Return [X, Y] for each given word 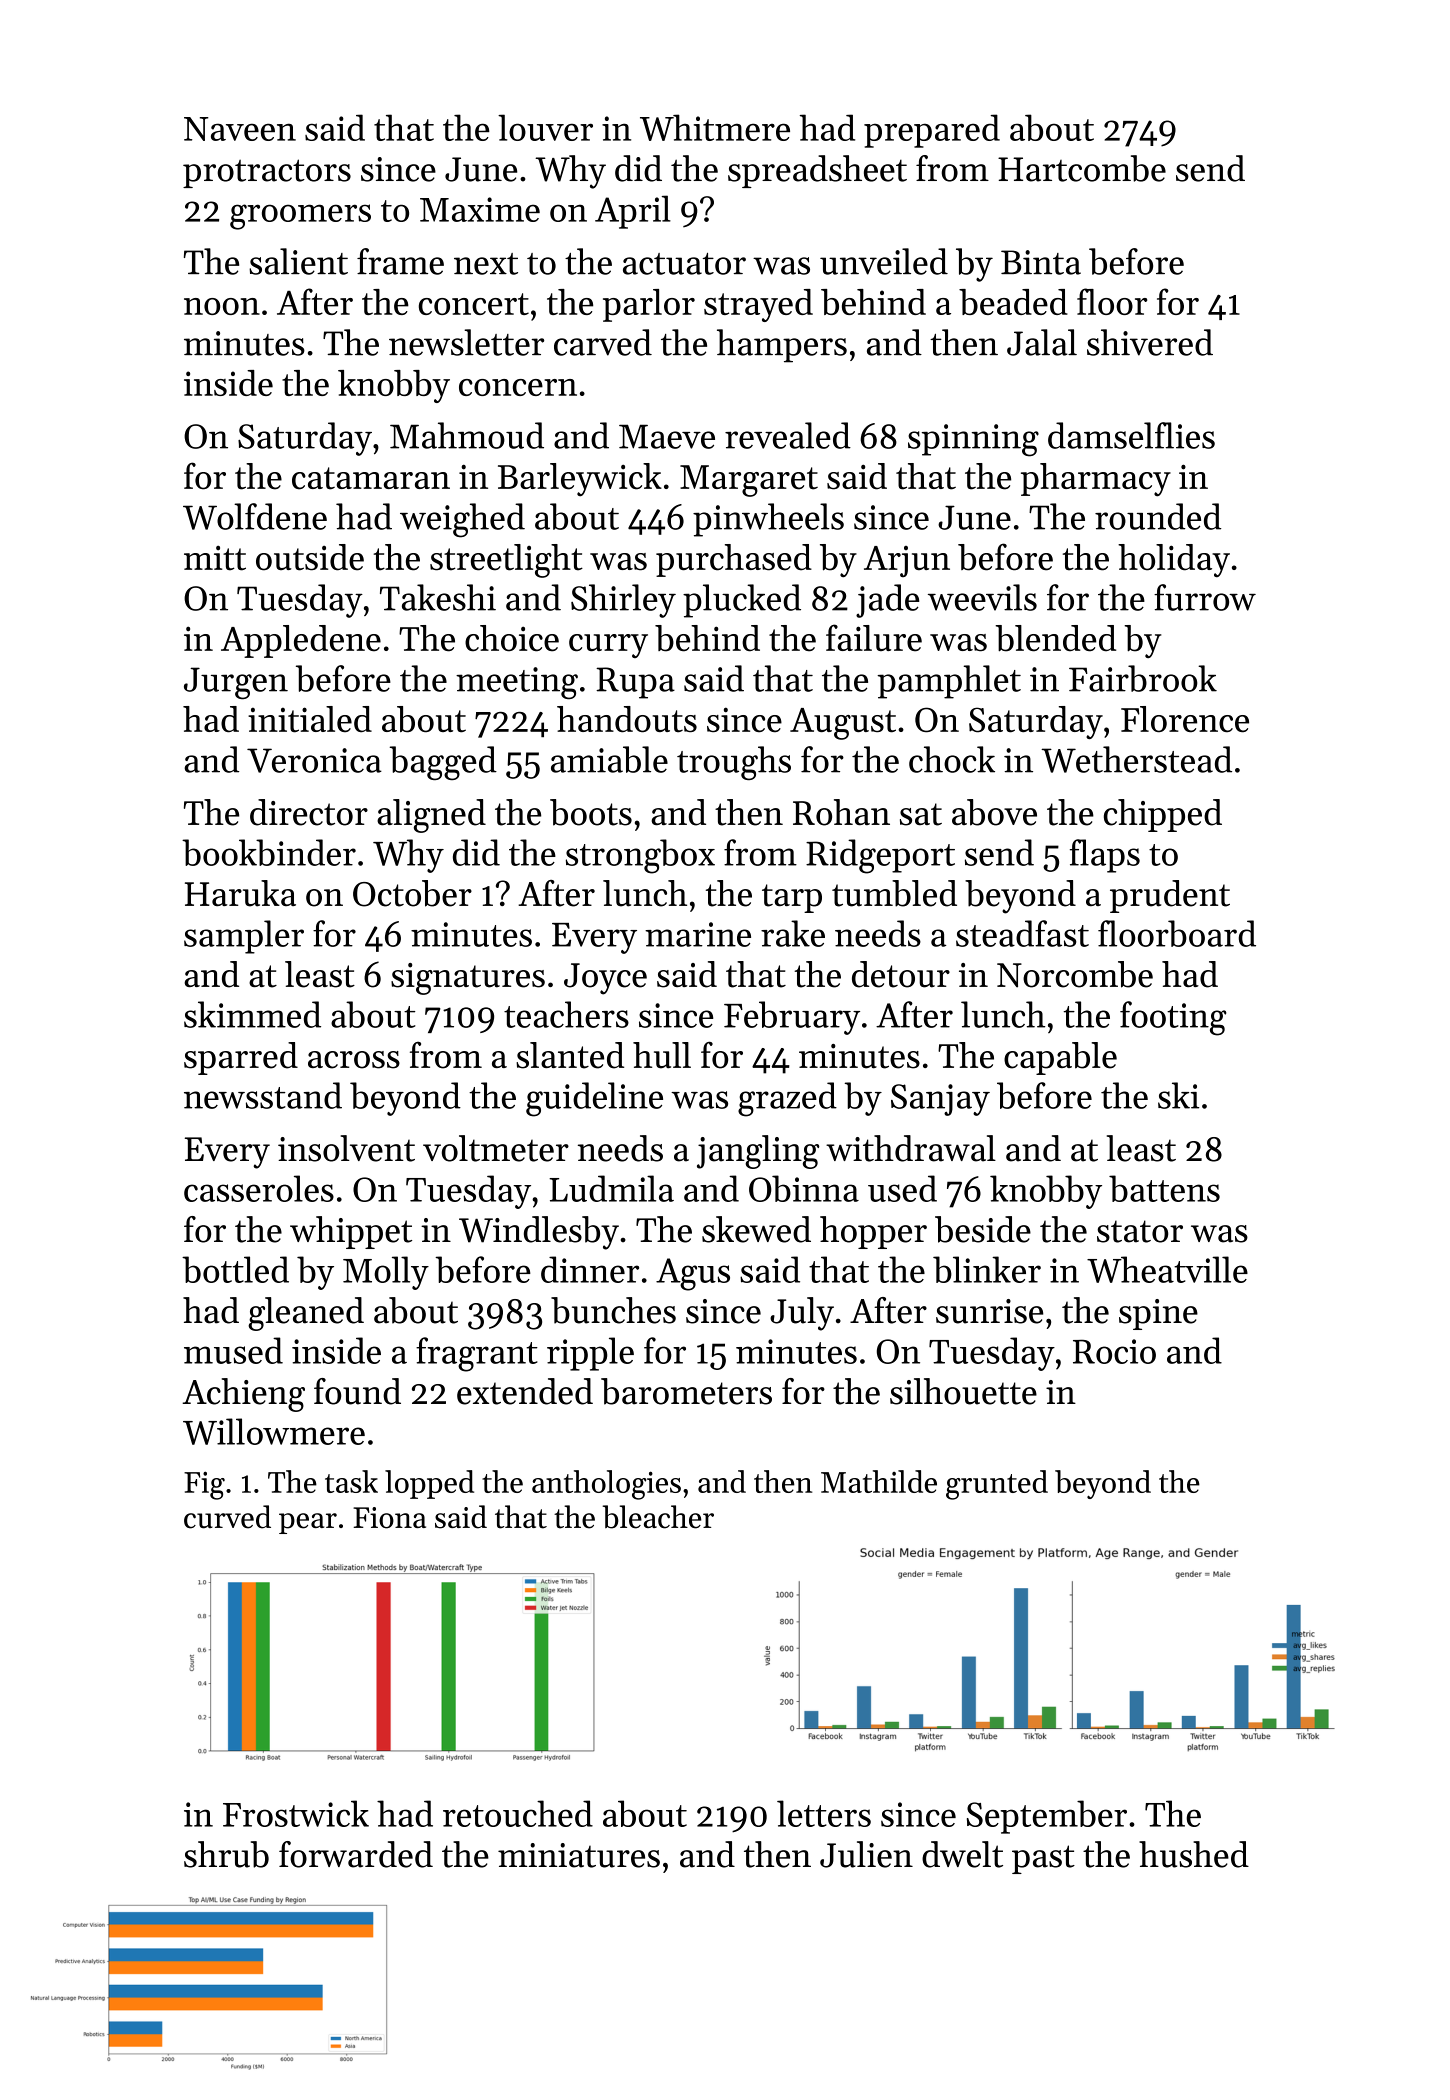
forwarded [356, 1854]
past [1043, 1859]
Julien [866, 1854]
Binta [1041, 262]
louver [545, 127]
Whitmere [715, 127]
